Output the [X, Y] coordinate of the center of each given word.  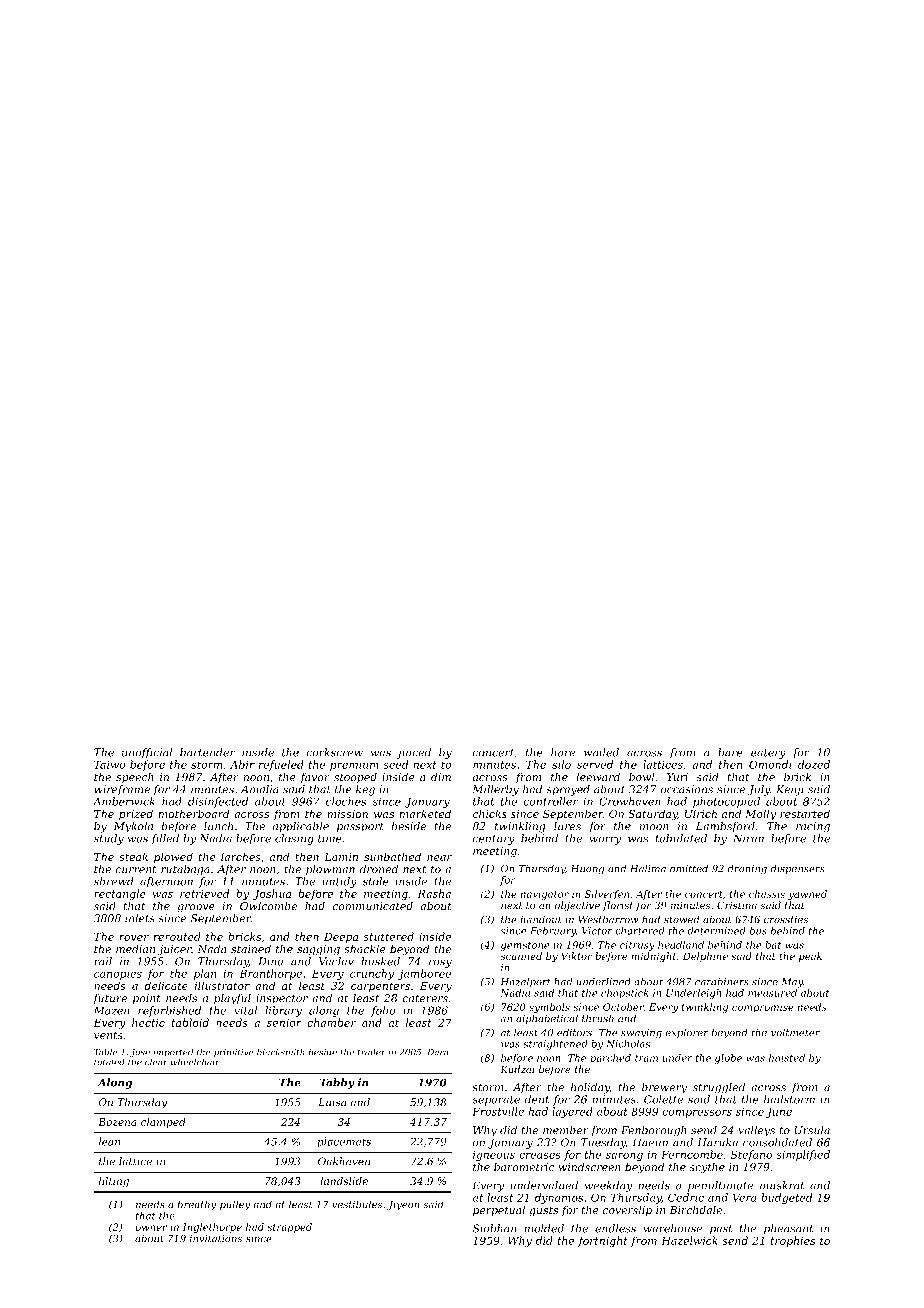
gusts [543, 1212]
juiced [413, 753]
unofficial [147, 753]
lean [109, 1141]
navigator [545, 895]
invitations [216, 1238]
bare [730, 752]
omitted [689, 868]
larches [241, 856]
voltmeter [795, 1032]
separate [496, 1101]
